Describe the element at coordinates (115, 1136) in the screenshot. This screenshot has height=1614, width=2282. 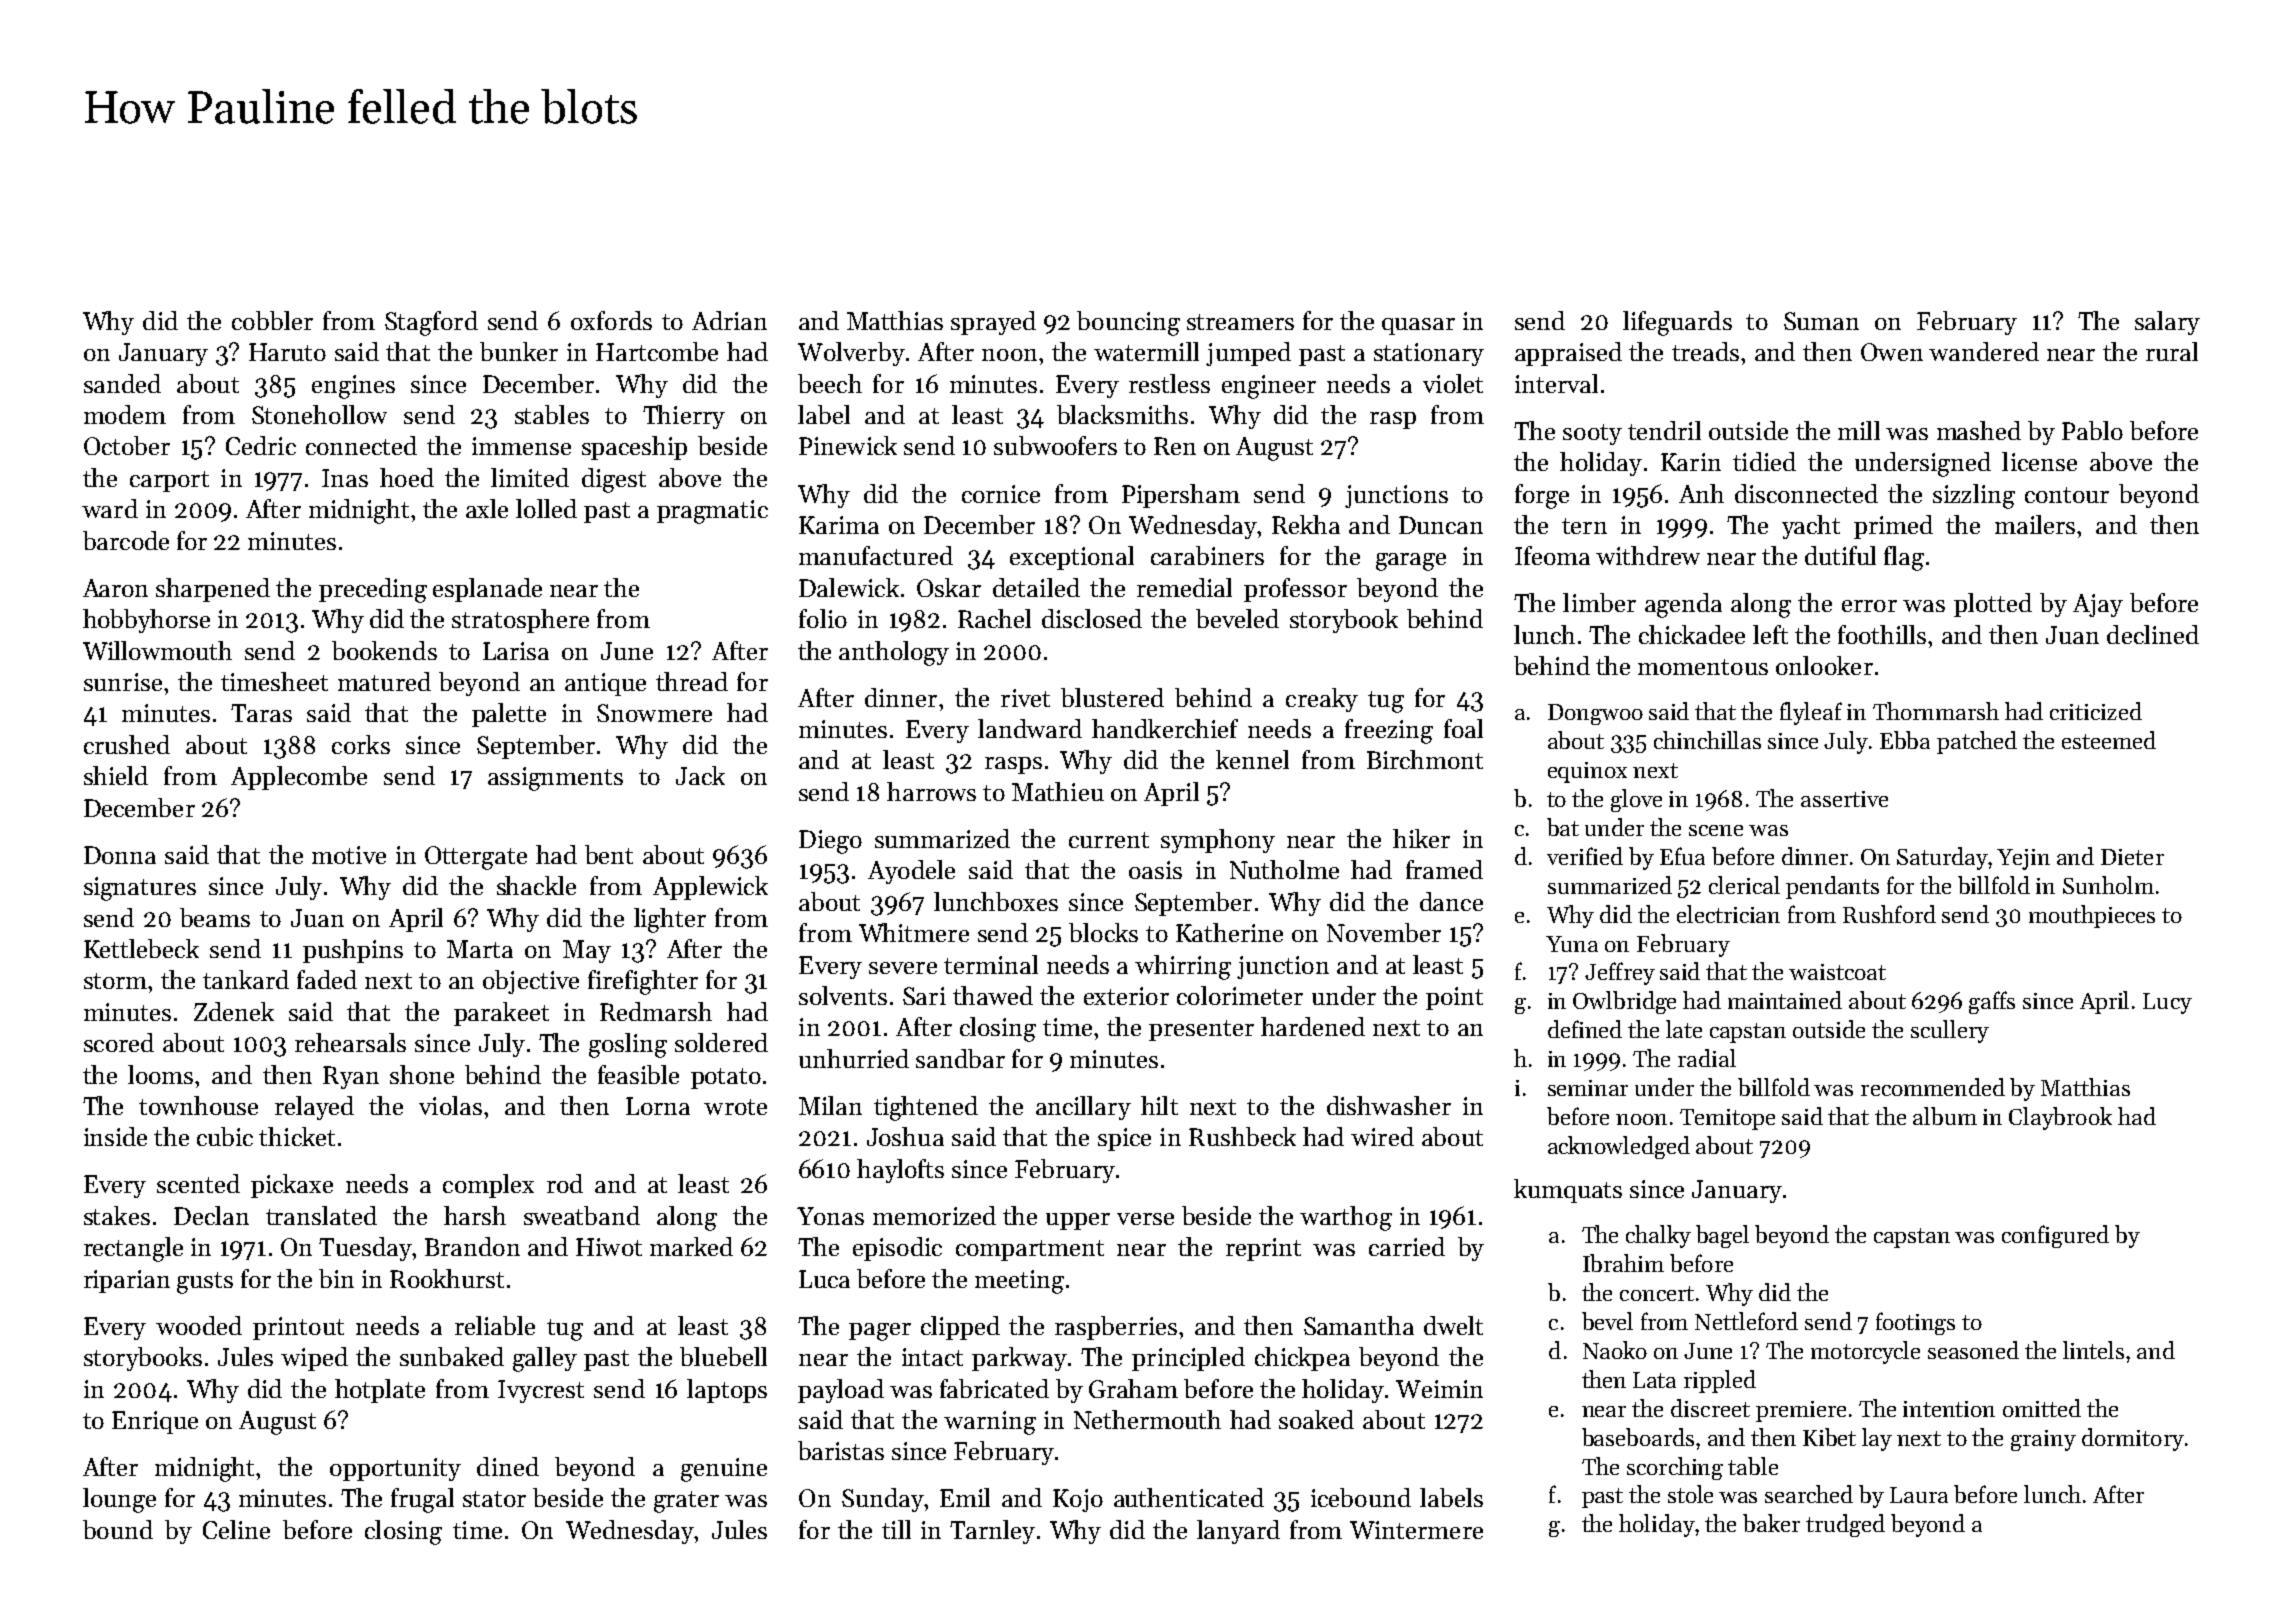
I see `inside` at that location.
